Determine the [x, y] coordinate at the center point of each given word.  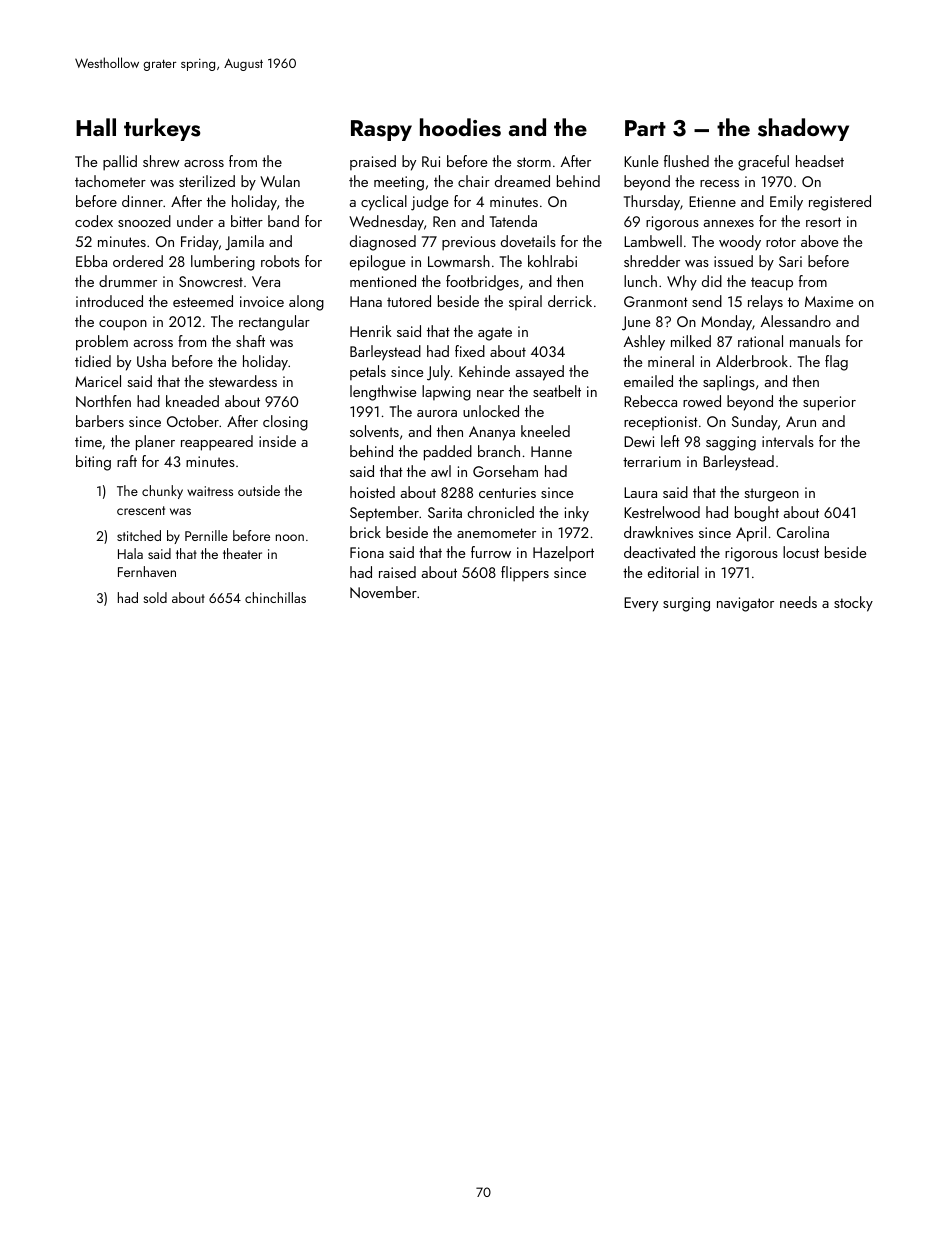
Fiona [367, 552]
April [751, 534]
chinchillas [275, 597]
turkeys [162, 129]
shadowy [803, 129]
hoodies [460, 127]
